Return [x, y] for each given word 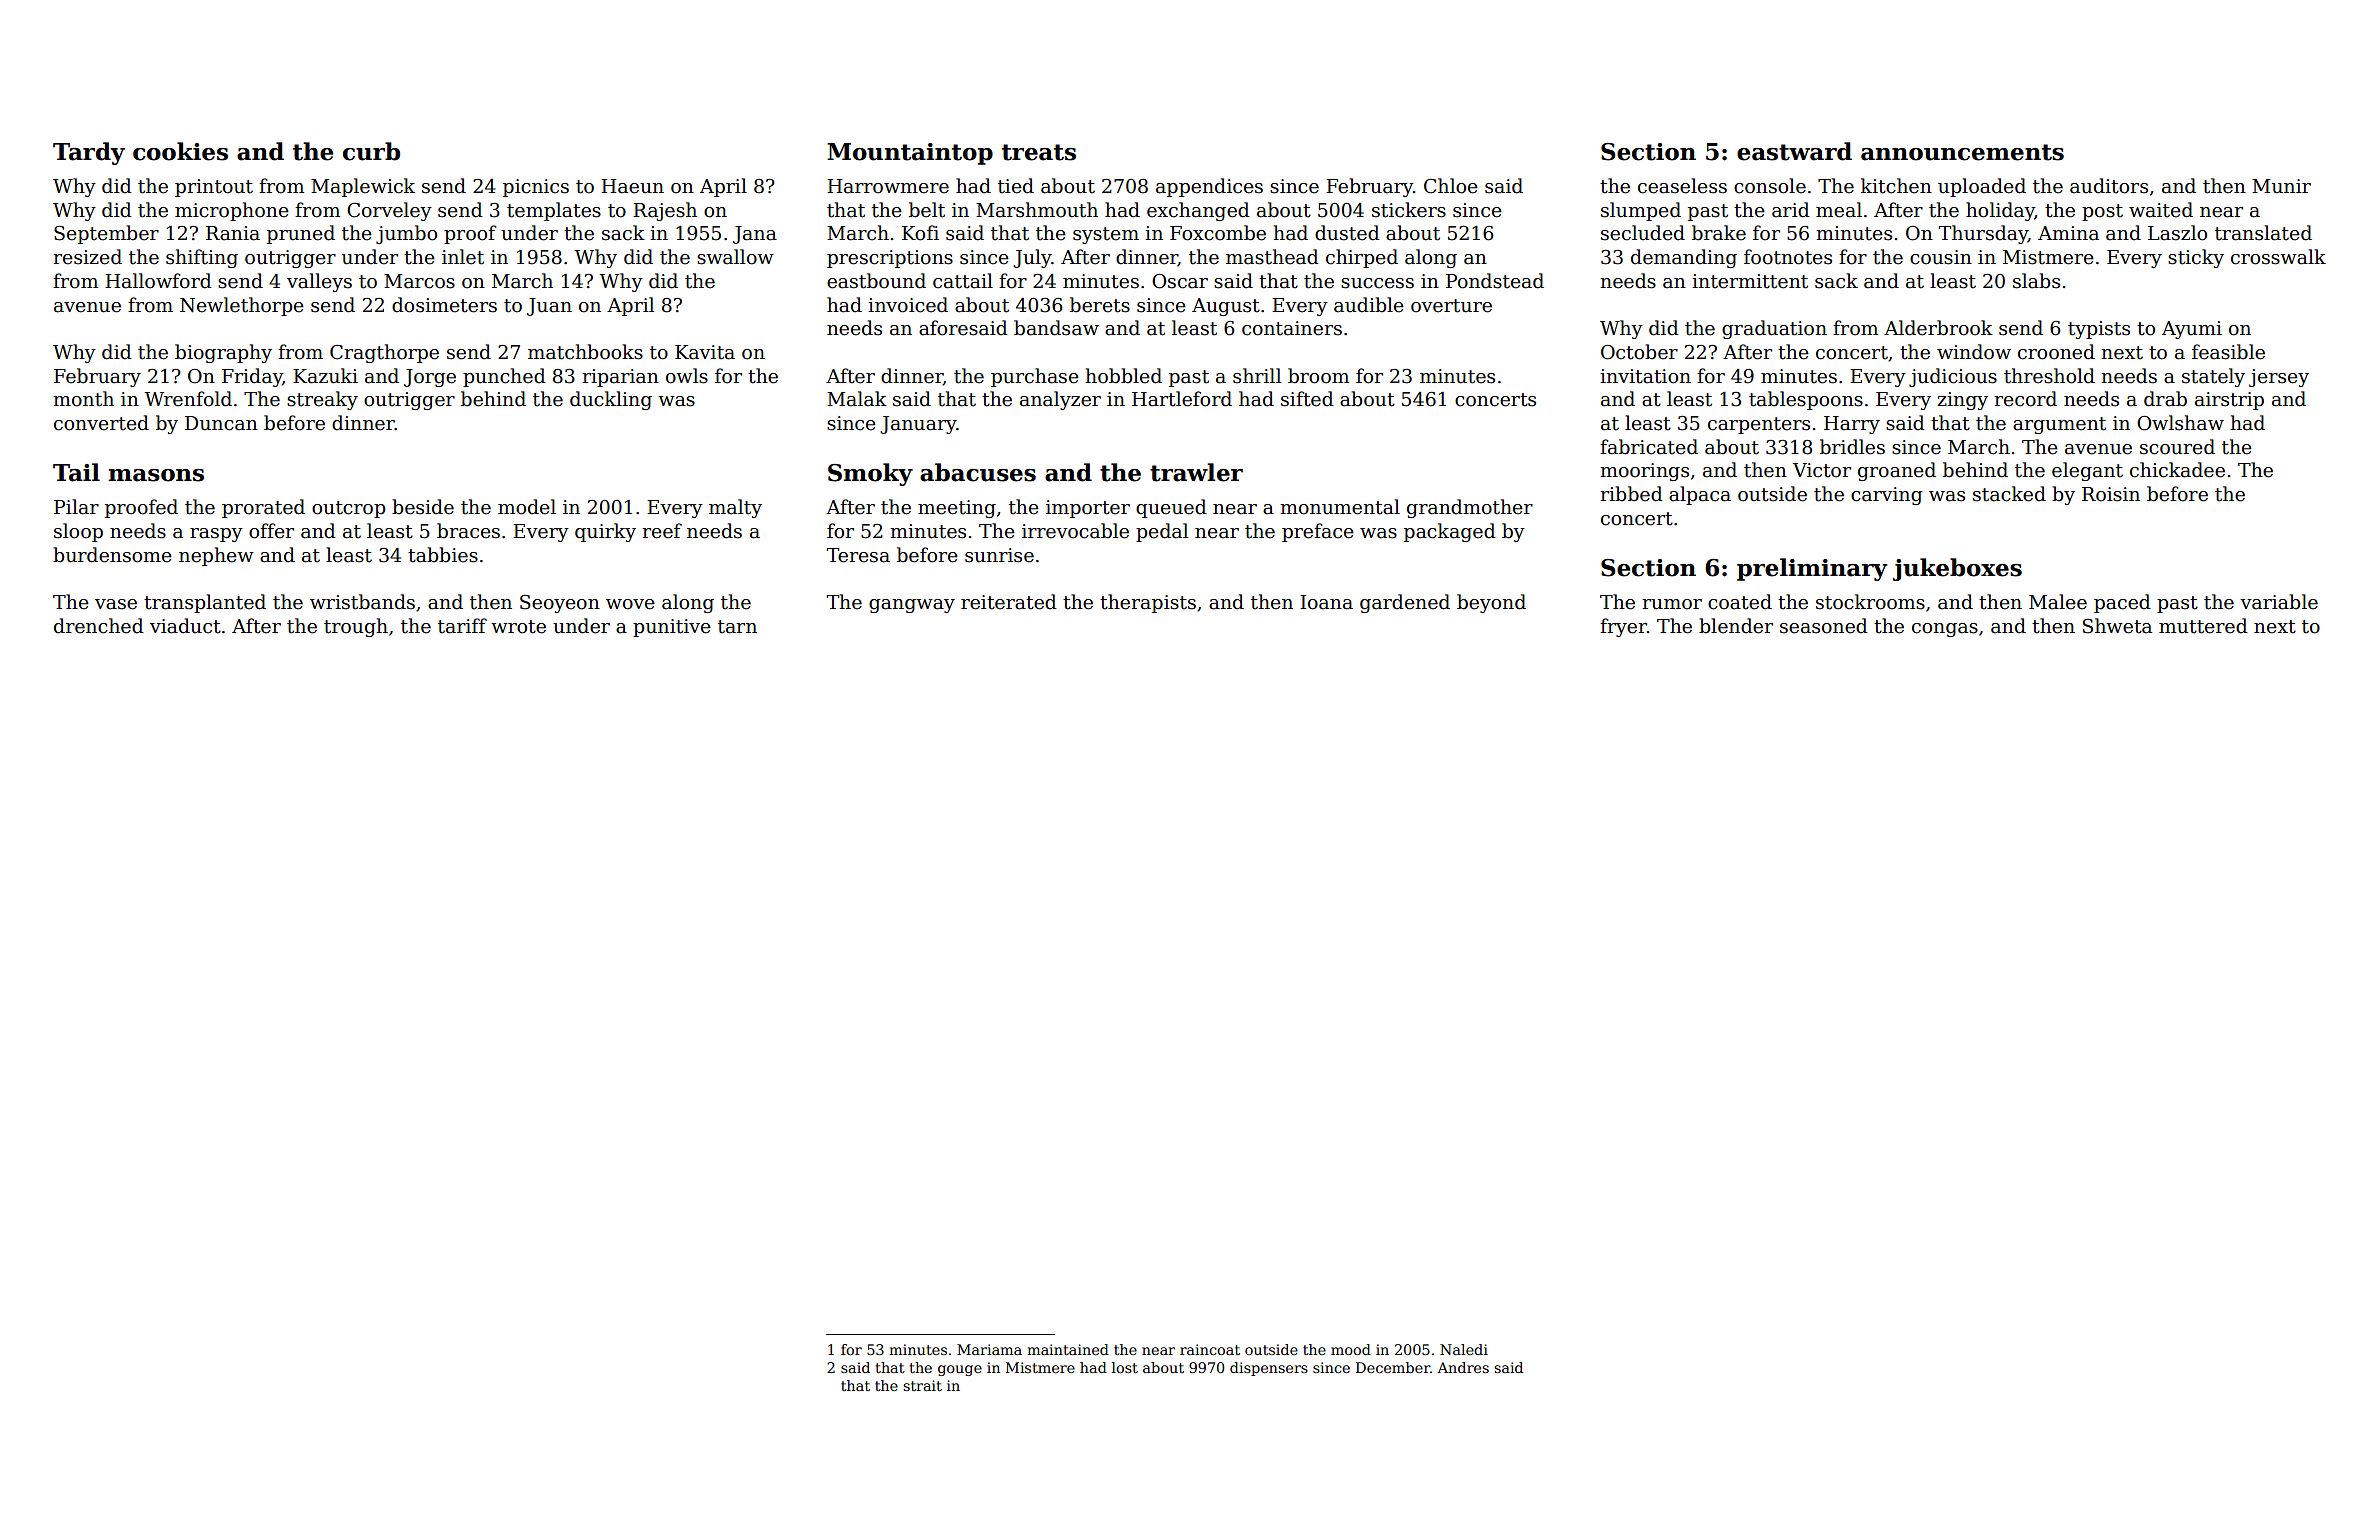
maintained [1068, 1349]
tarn [737, 627]
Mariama [989, 1349]
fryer [1623, 627]
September [106, 234]
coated [1740, 602]
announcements [1962, 152]
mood [1351, 1349]
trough [356, 627]
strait [922, 1385]
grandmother [1470, 508]
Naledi [1464, 1349]
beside [423, 507]
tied [1016, 186]
